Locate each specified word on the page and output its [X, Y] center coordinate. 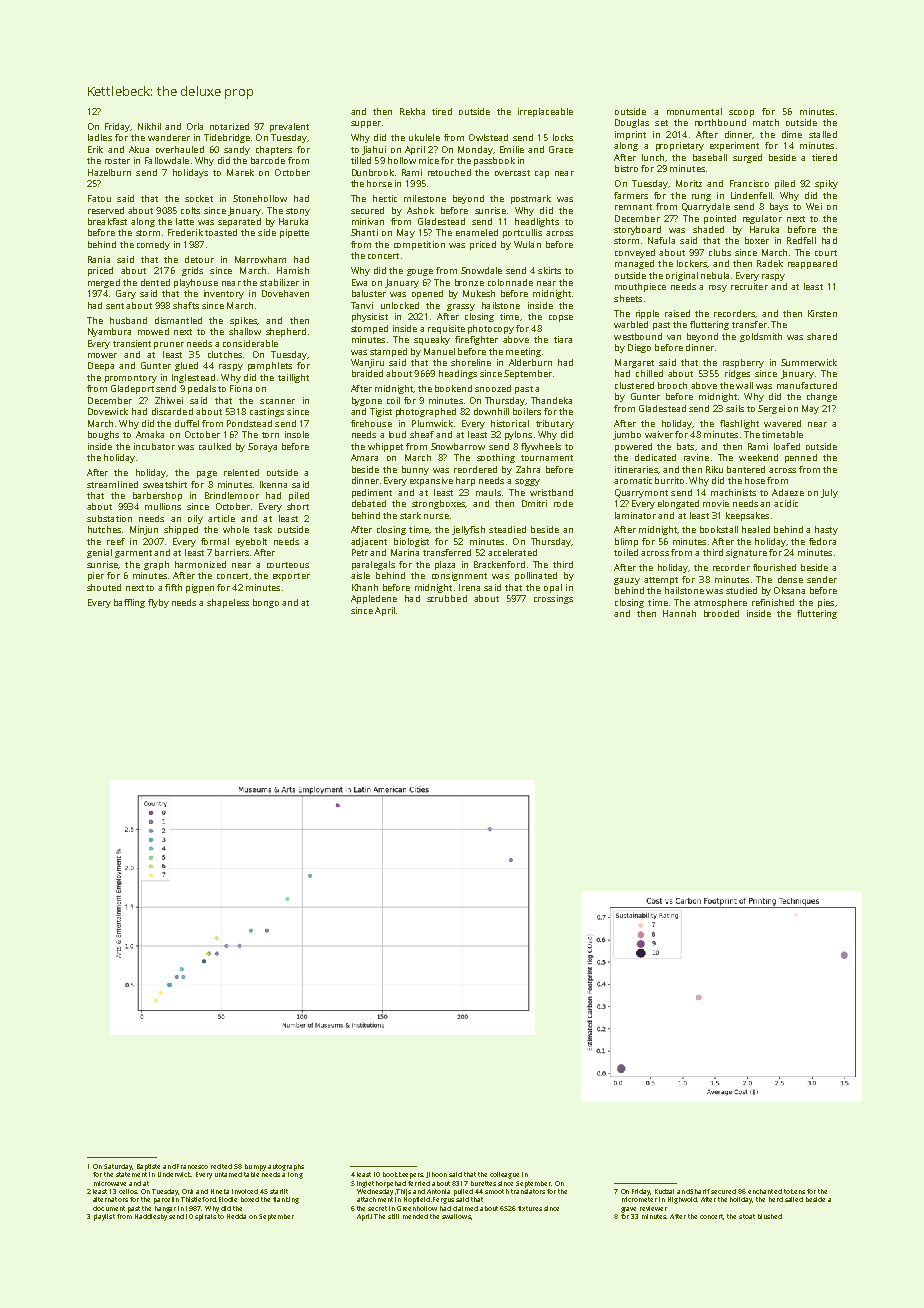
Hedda [236, 1216]
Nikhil [149, 126]
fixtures [530, 1208]
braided [367, 373]
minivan [368, 221]
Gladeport [132, 389]
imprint [630, 135]
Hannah [679, 613]
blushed [770, 1216]
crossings [553, 599]
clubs [720, 252]
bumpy [255, 1167]
